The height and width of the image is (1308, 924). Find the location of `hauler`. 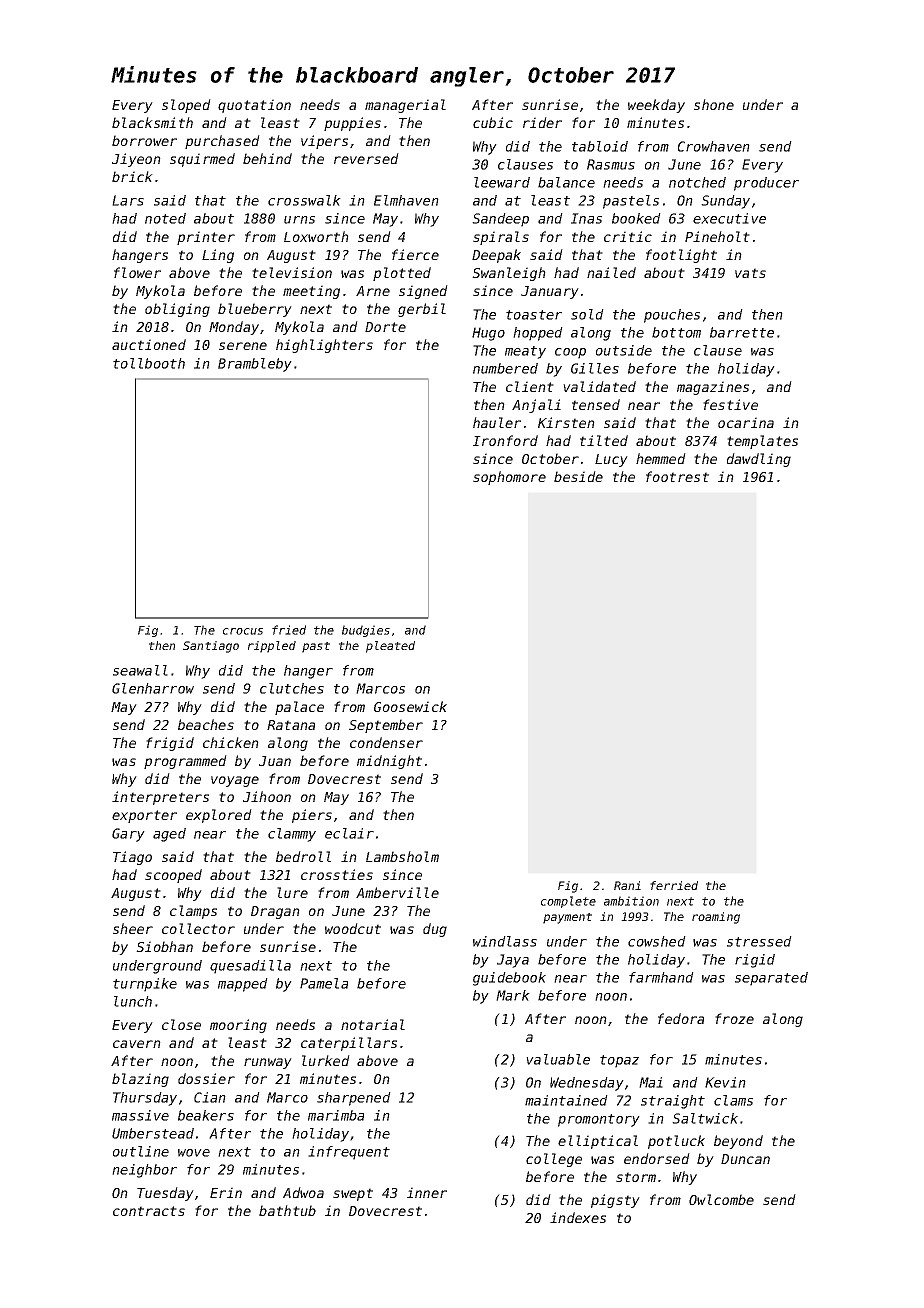

hauler is located at coordinates (497, 422).
